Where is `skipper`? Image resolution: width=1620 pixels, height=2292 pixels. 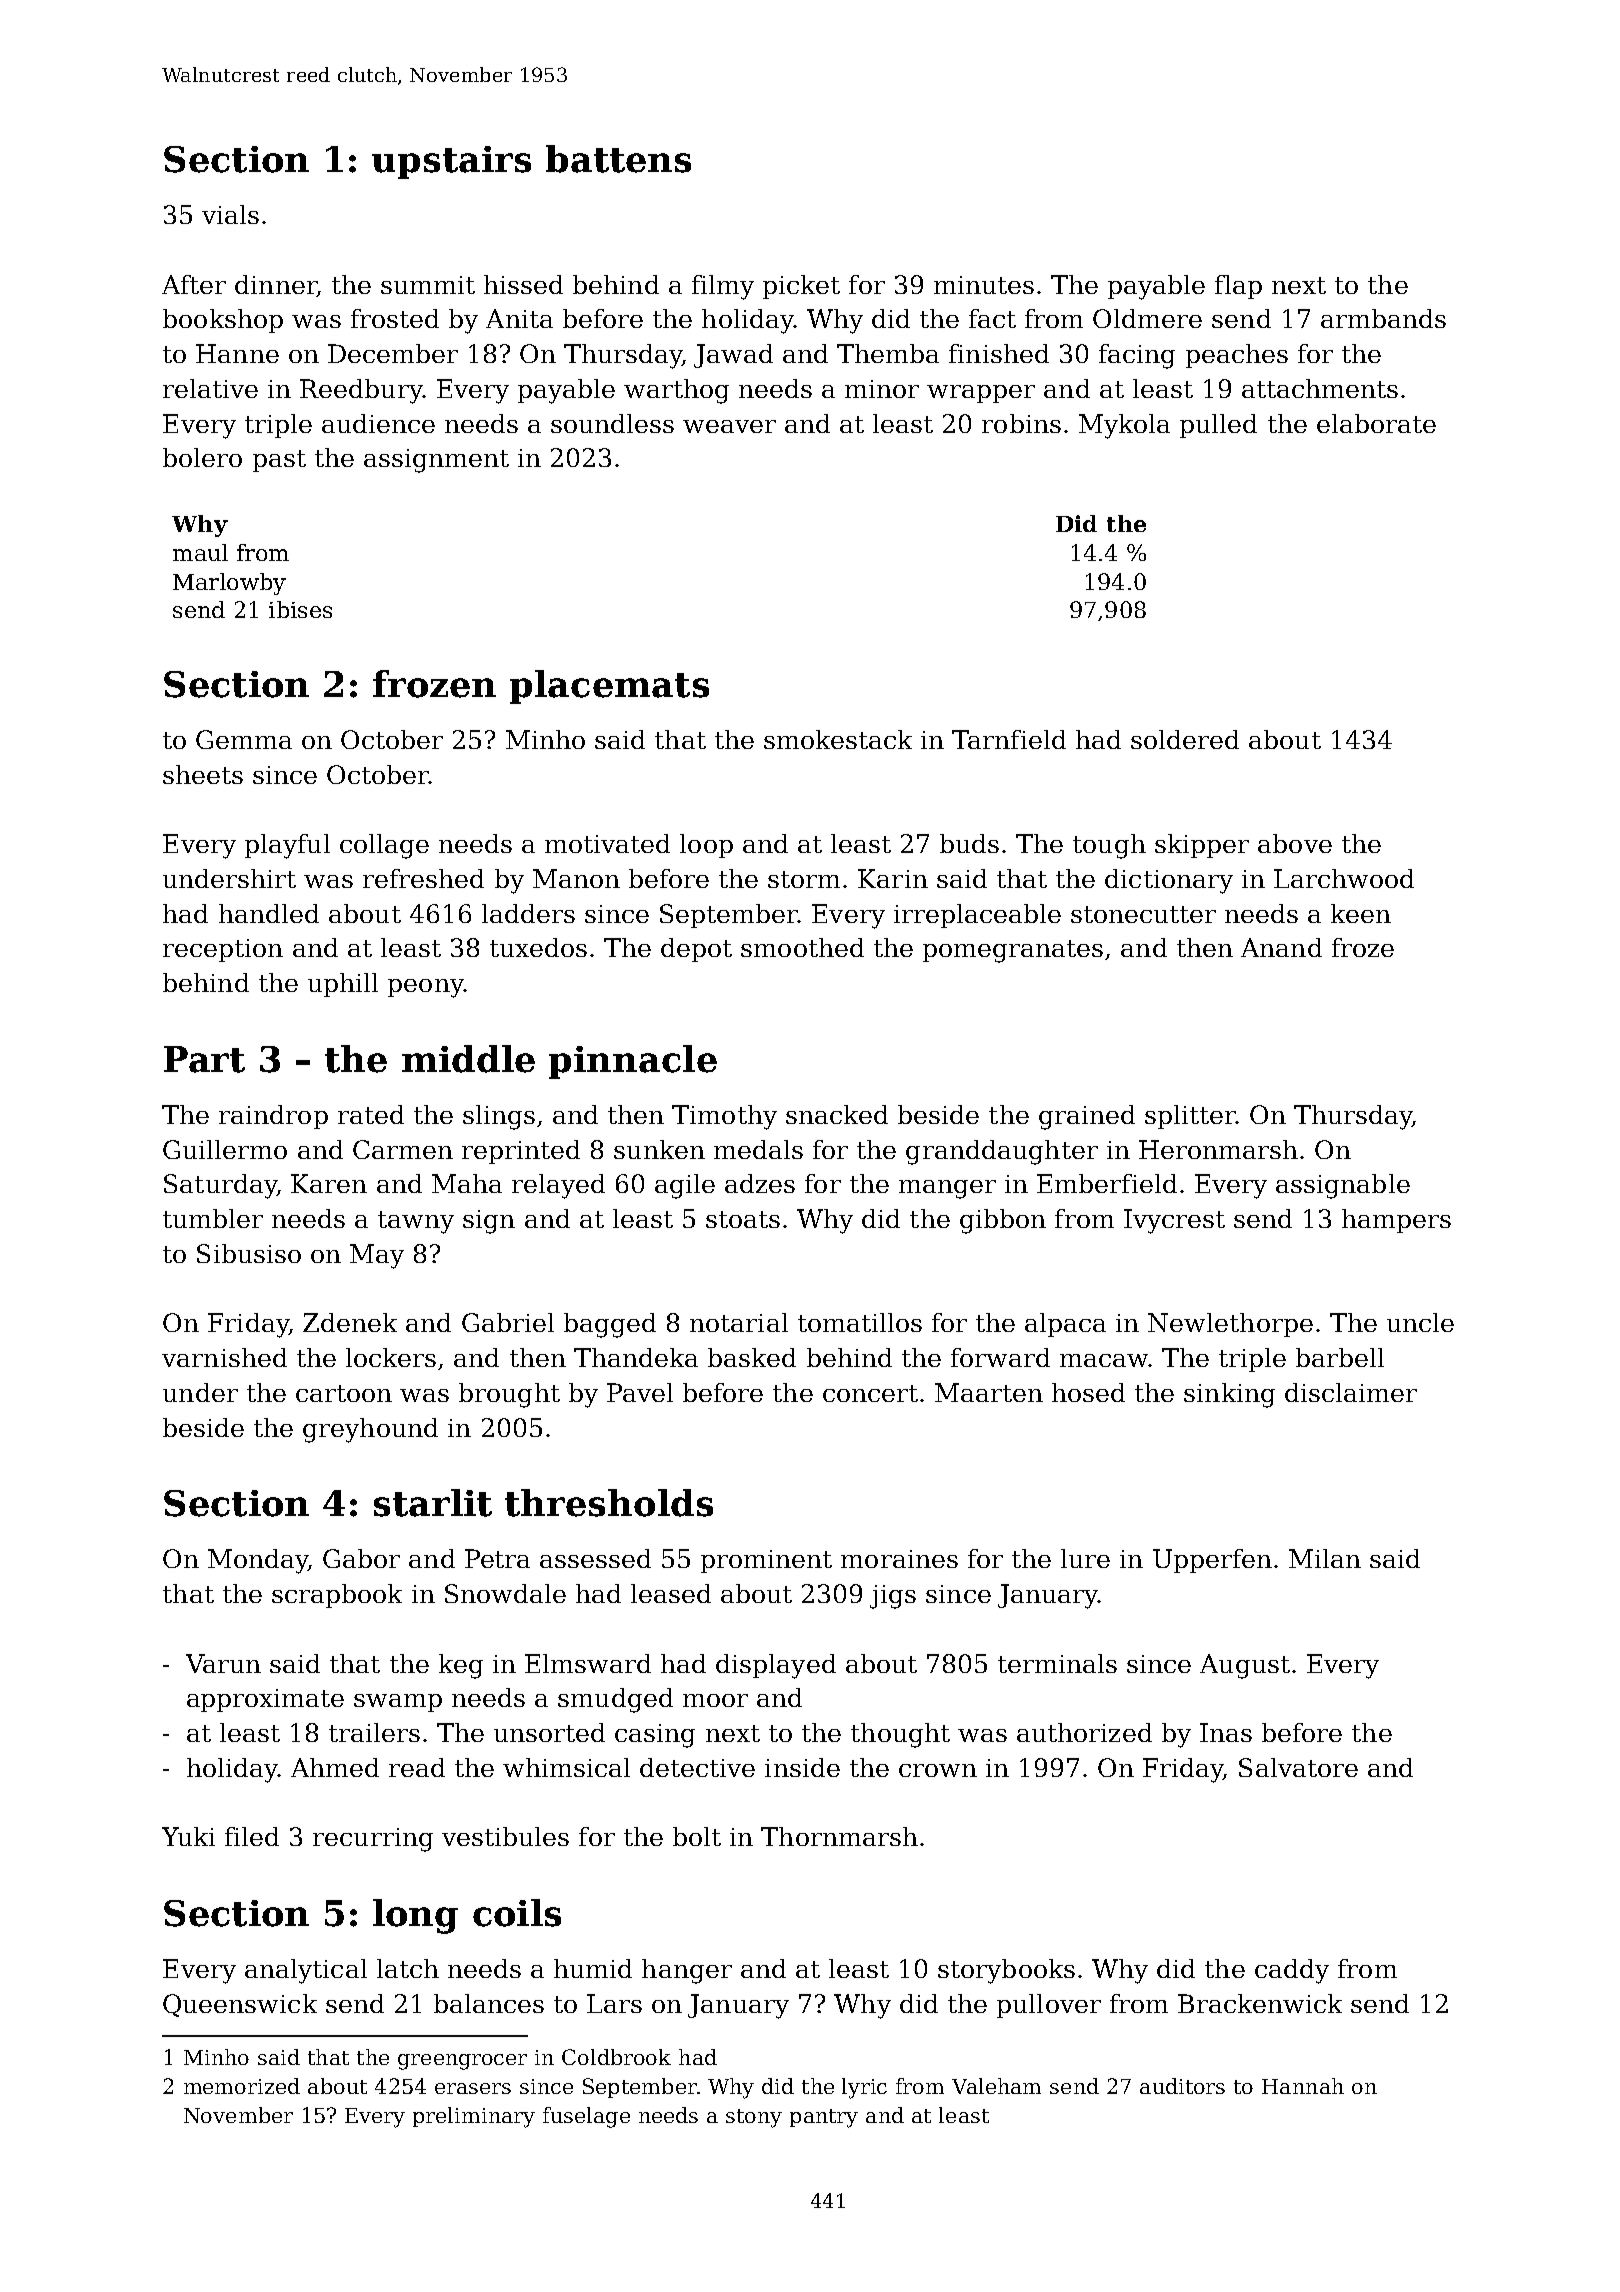
skipper is located at coordinates (1202, 846).
